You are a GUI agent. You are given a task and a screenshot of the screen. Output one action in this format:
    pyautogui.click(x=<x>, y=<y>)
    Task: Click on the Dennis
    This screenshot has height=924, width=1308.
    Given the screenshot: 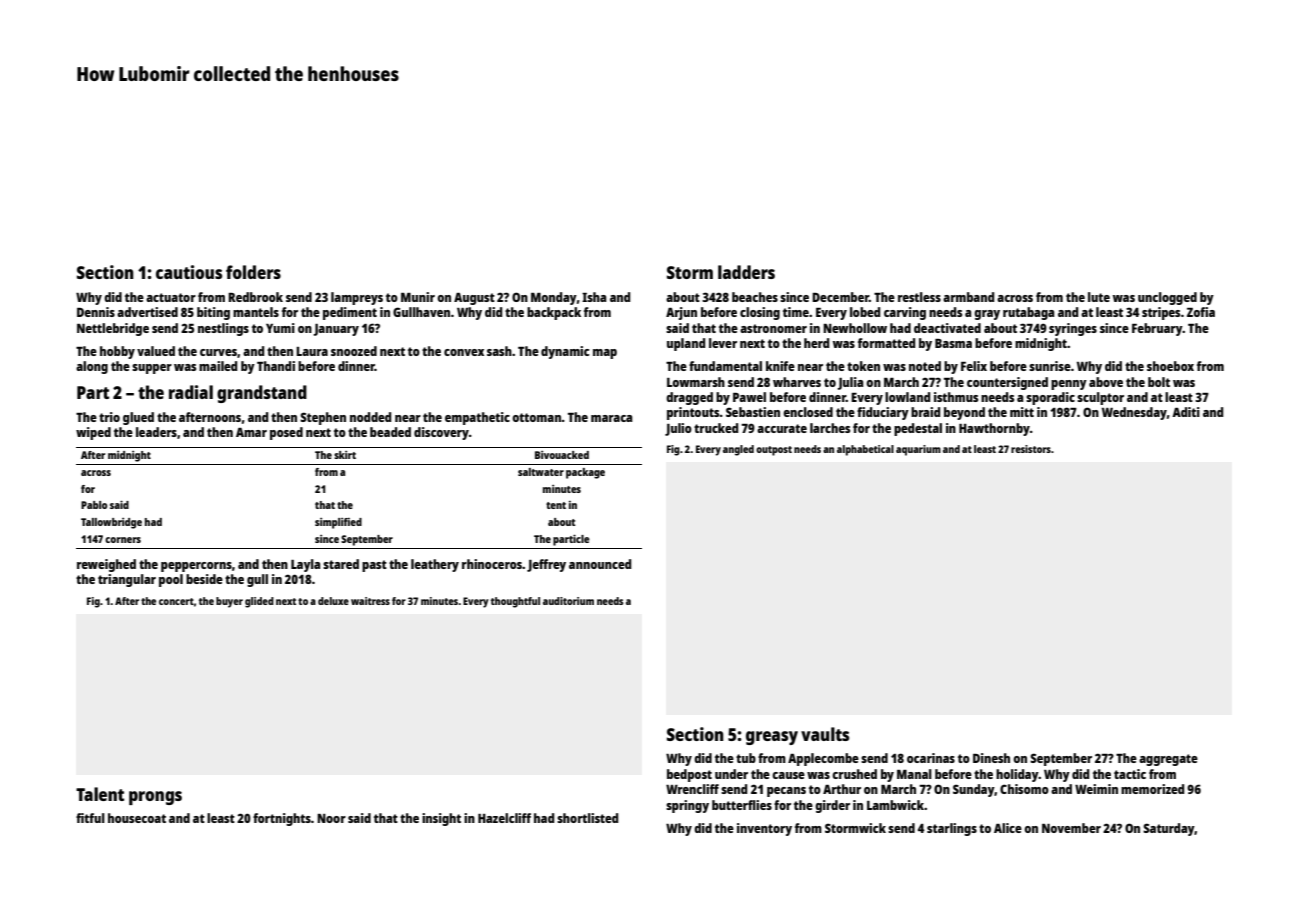 What is the action you would take?
    pyautogui.click(x=96, y=312)
